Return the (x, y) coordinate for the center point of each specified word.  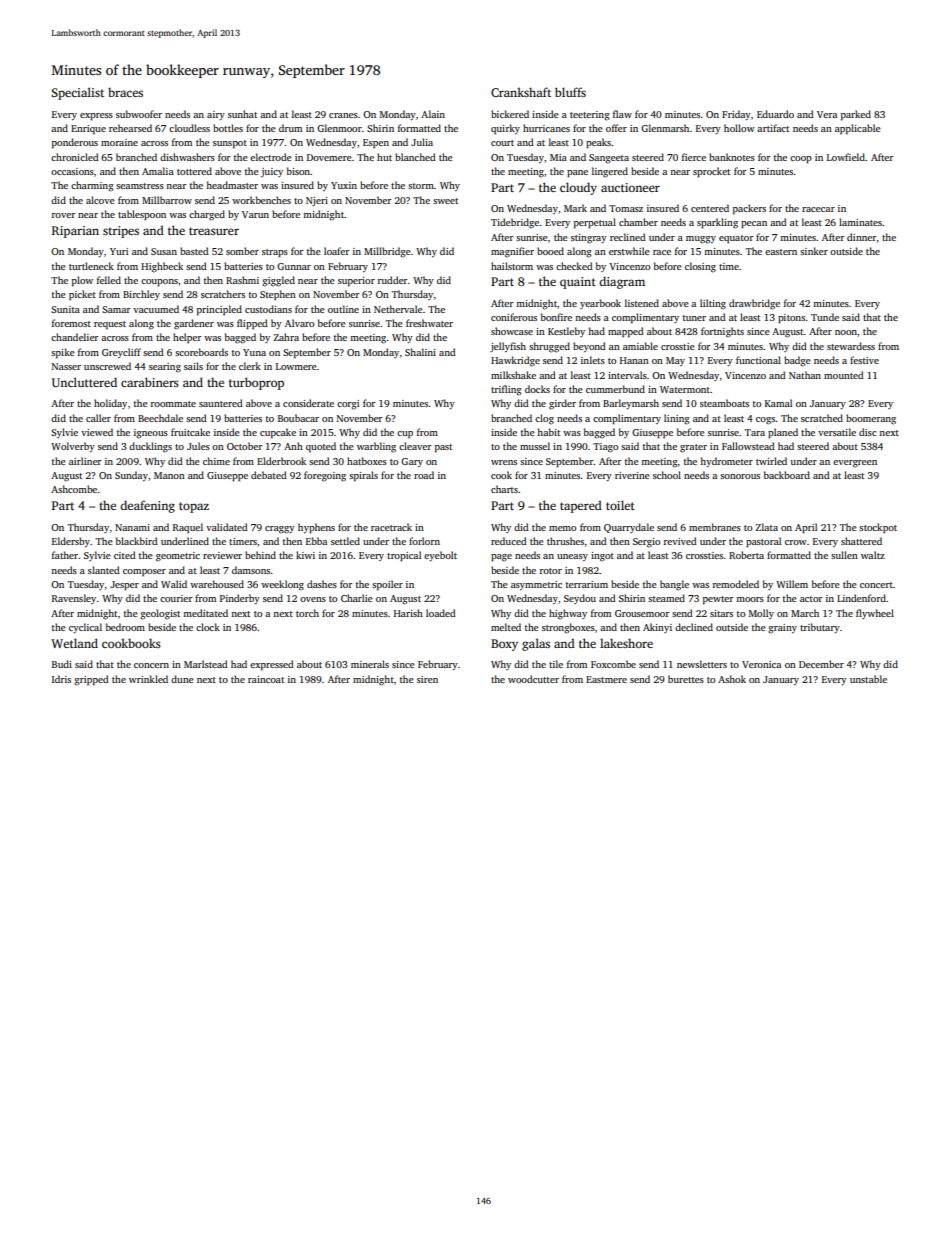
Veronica (761, 664)
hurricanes (546, 128)
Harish (408, 613)
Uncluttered (84, 382)
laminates (860, 222)
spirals (363, 476)
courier (176, 598)
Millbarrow (167, 200)
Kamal (778, 403)
